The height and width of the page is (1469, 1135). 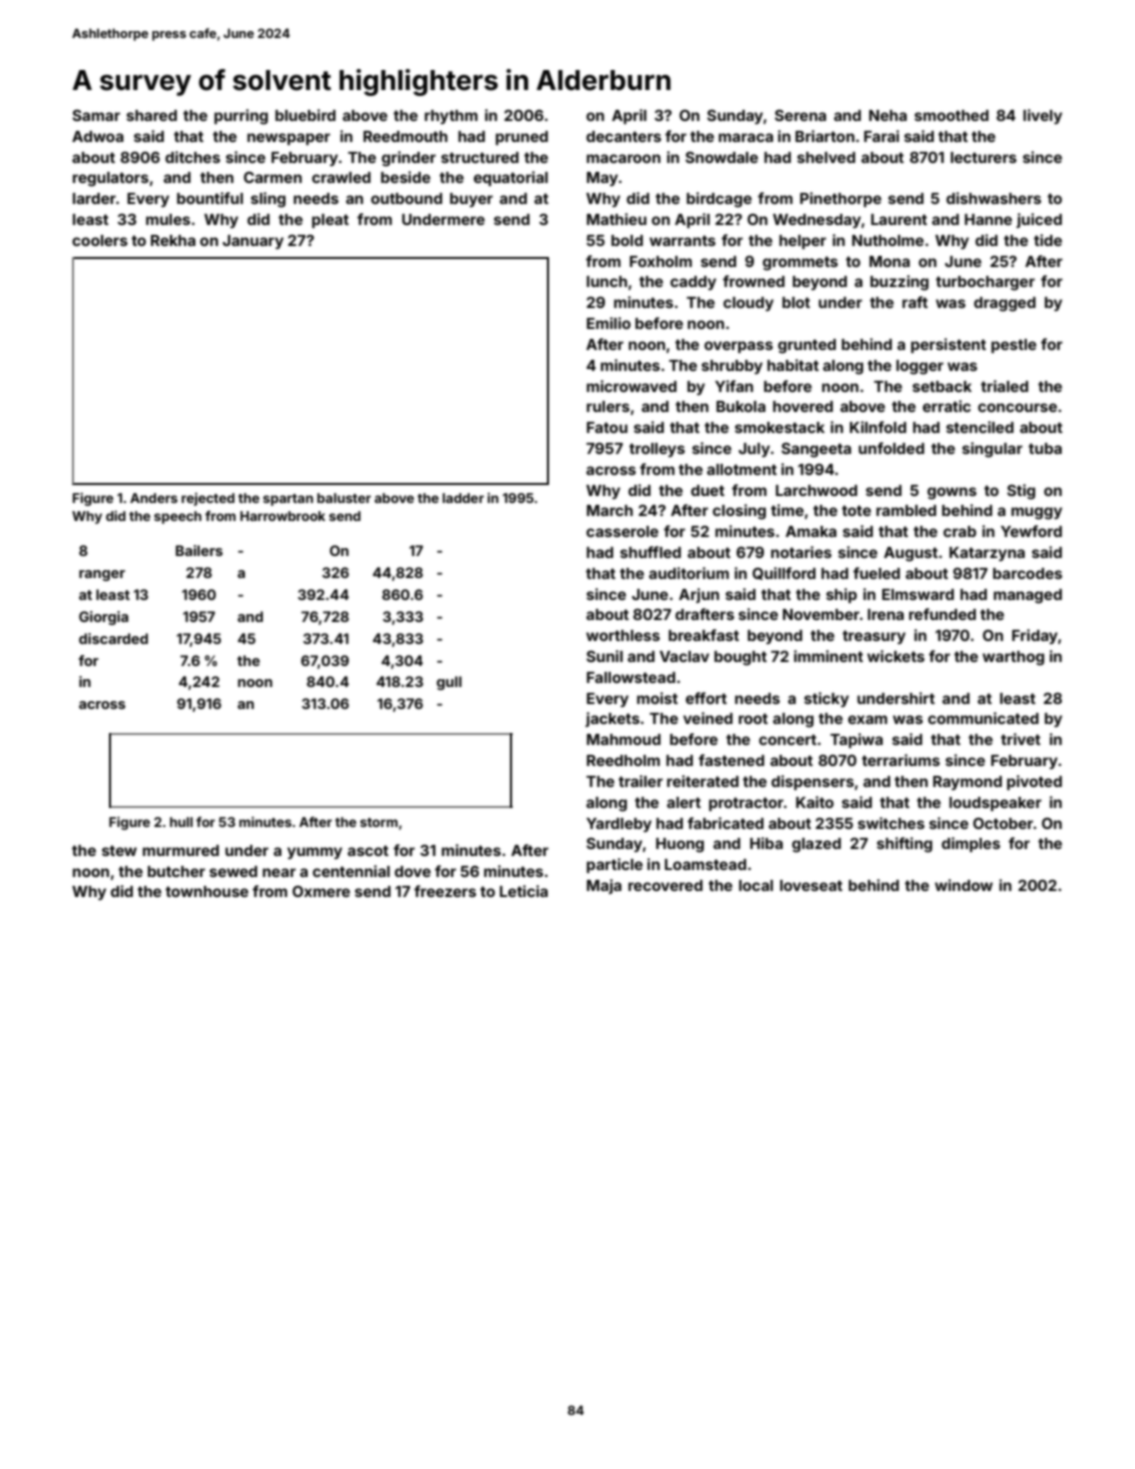 I want to click on Hanne, so click(x=988, y=219).
